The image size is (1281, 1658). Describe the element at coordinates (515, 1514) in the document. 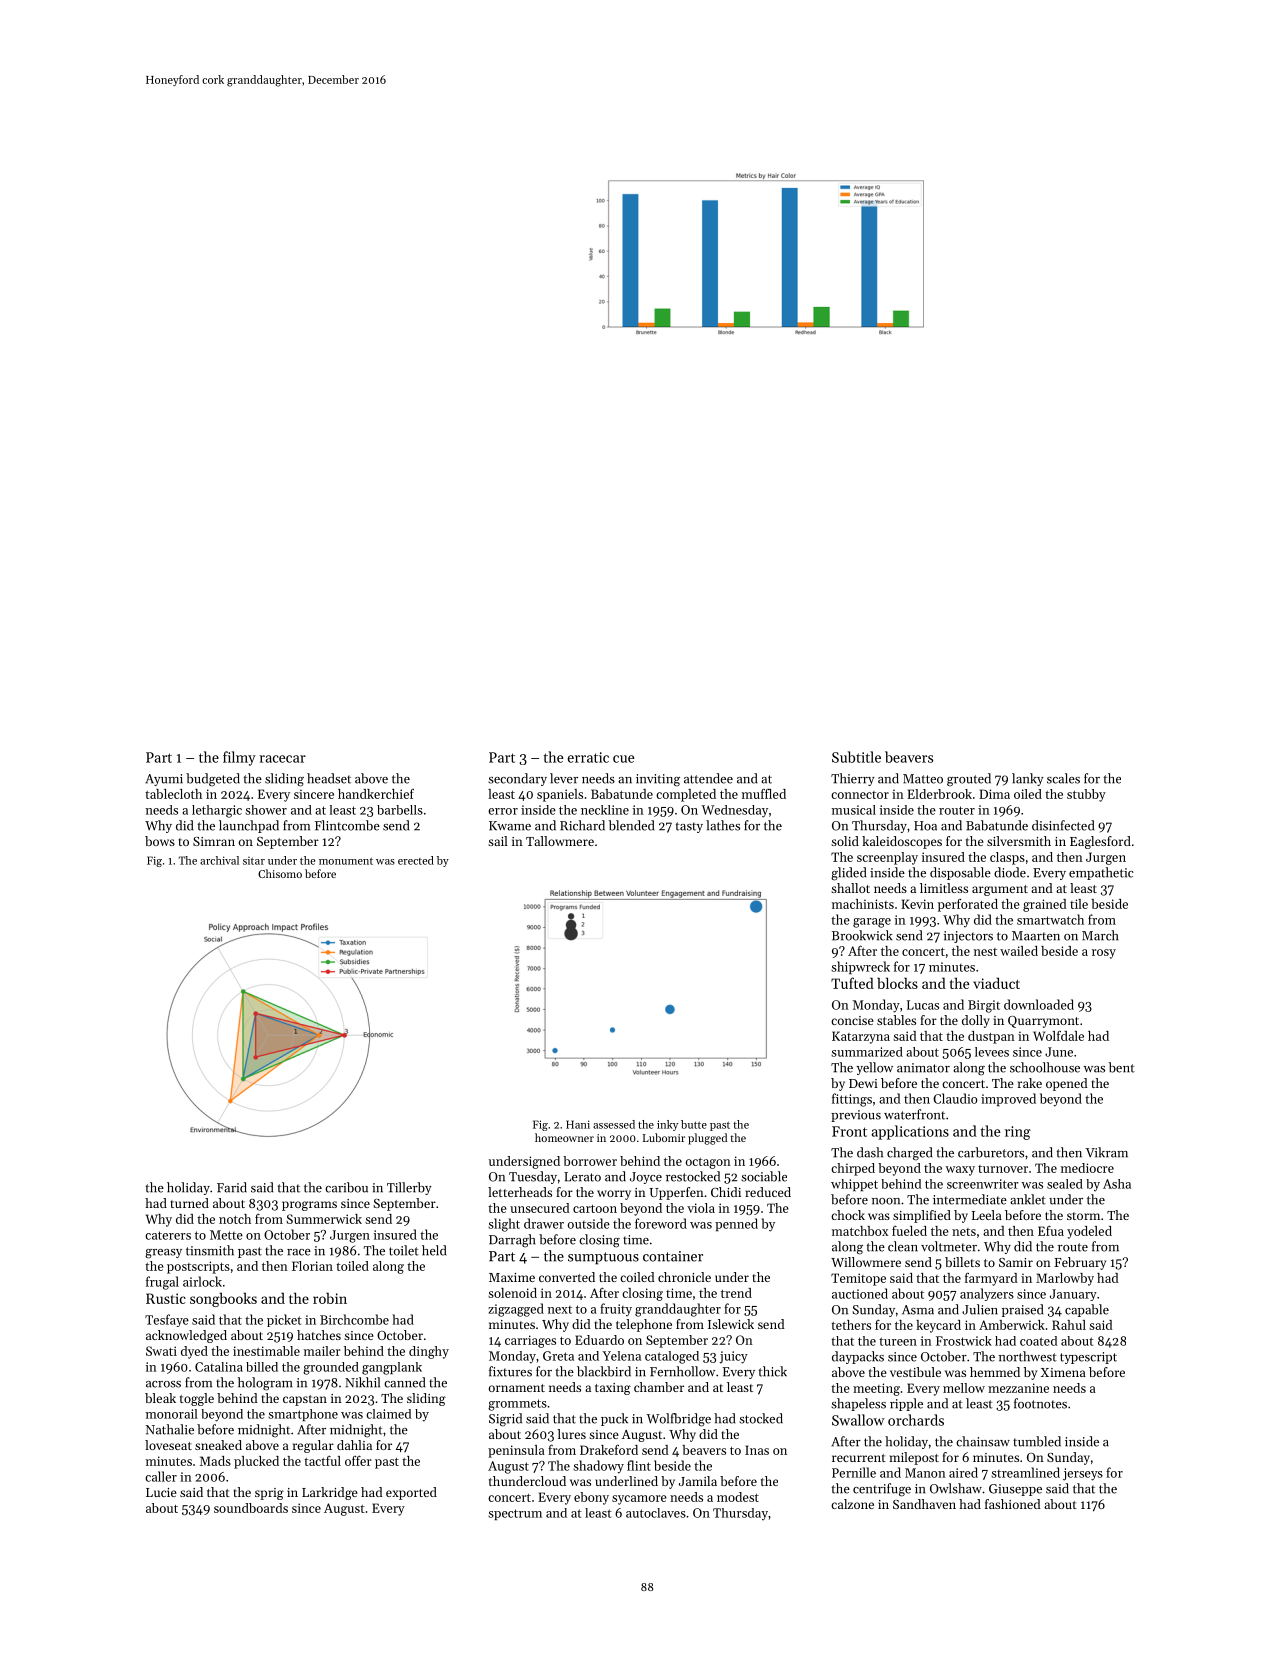

I see `spectrum` at that location.
